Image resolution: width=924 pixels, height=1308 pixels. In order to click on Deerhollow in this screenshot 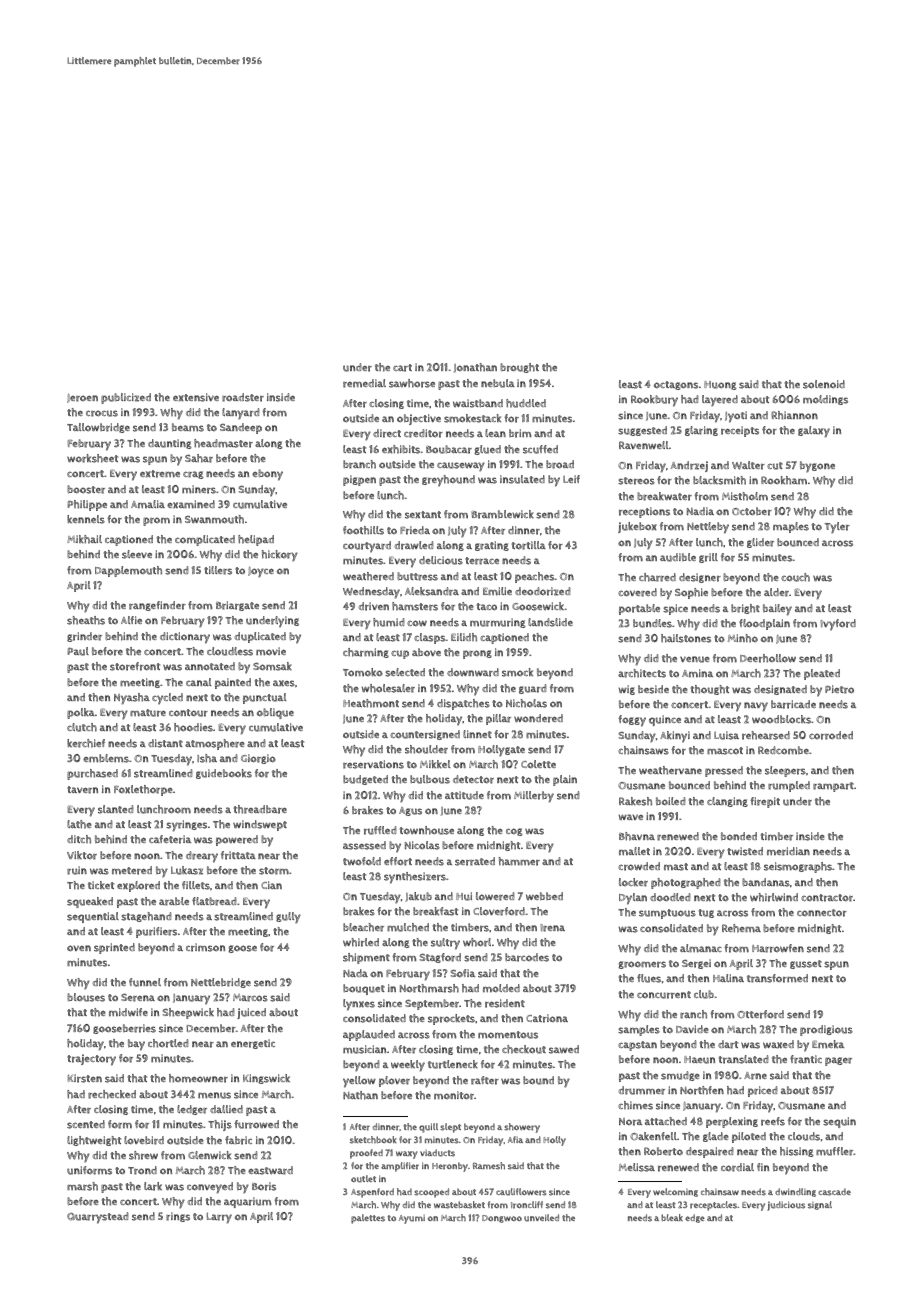, I will do `click(768, 658)`.
